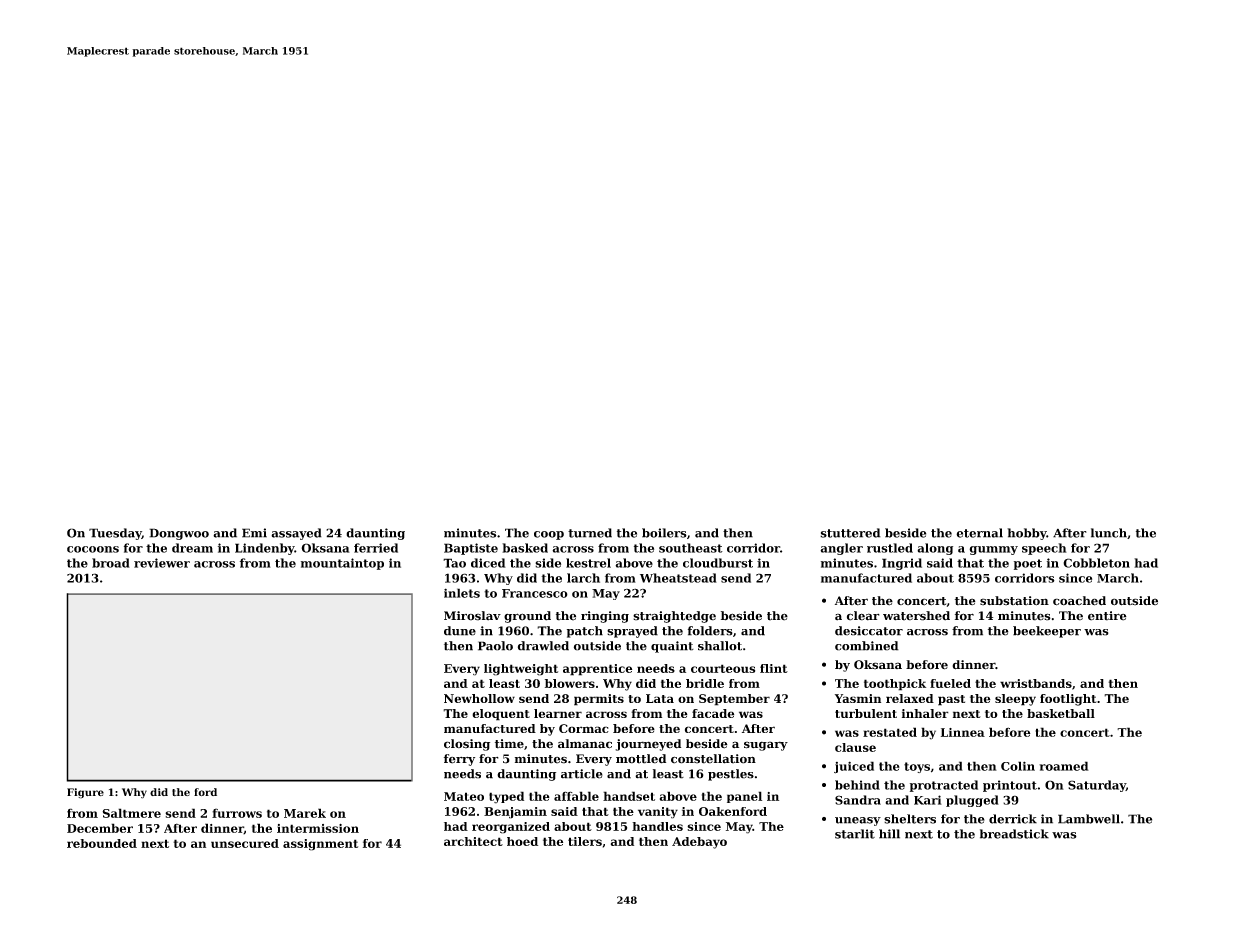  Describe the element at coordinates (462, 593) in the image. I see `inlets` at that location.
